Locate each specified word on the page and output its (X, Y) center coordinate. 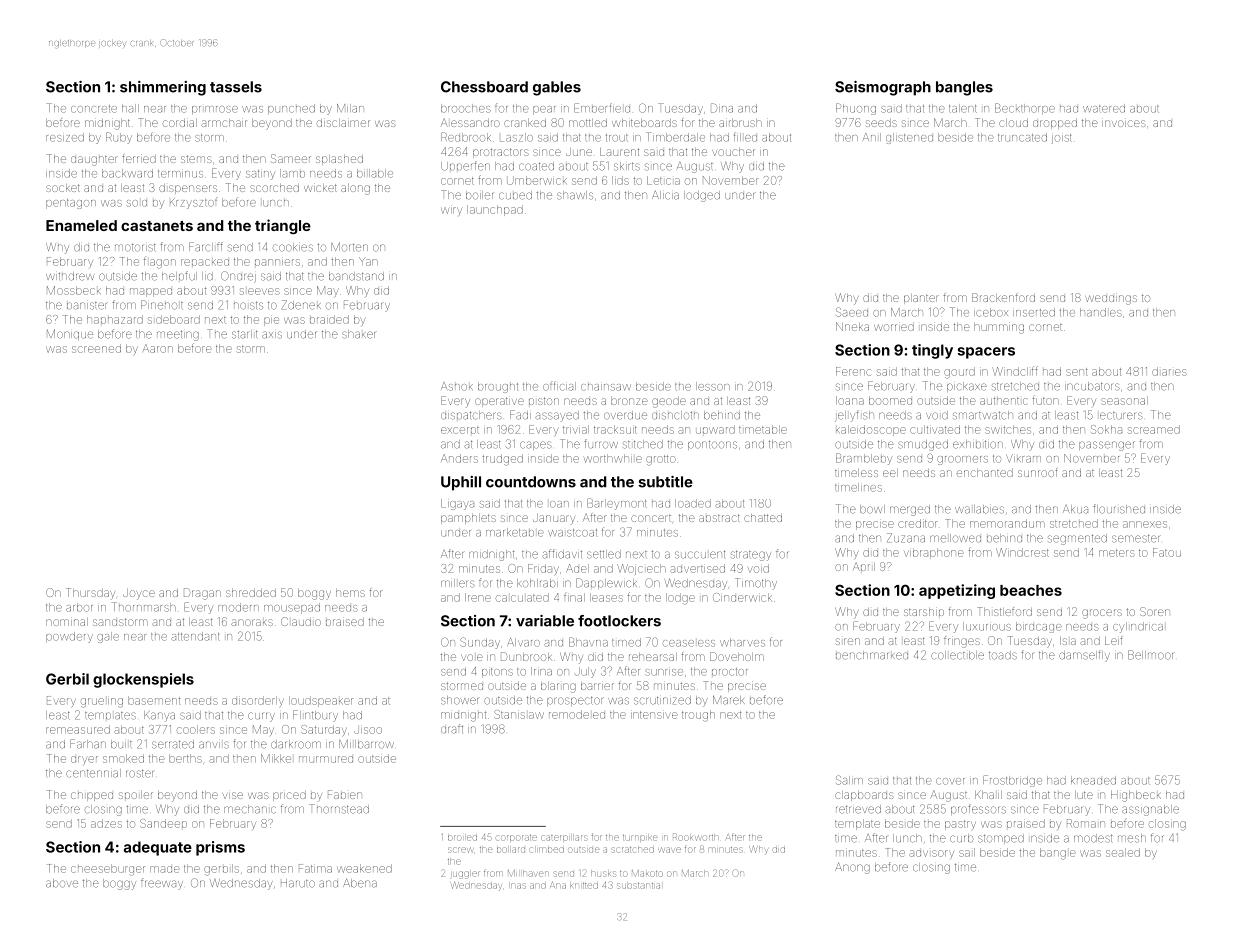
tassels (236, 87)
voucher (733, 152)
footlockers (619, 621)
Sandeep (163, 823)
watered (1104, 108)
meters (1117, 553)
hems (350, 593)
